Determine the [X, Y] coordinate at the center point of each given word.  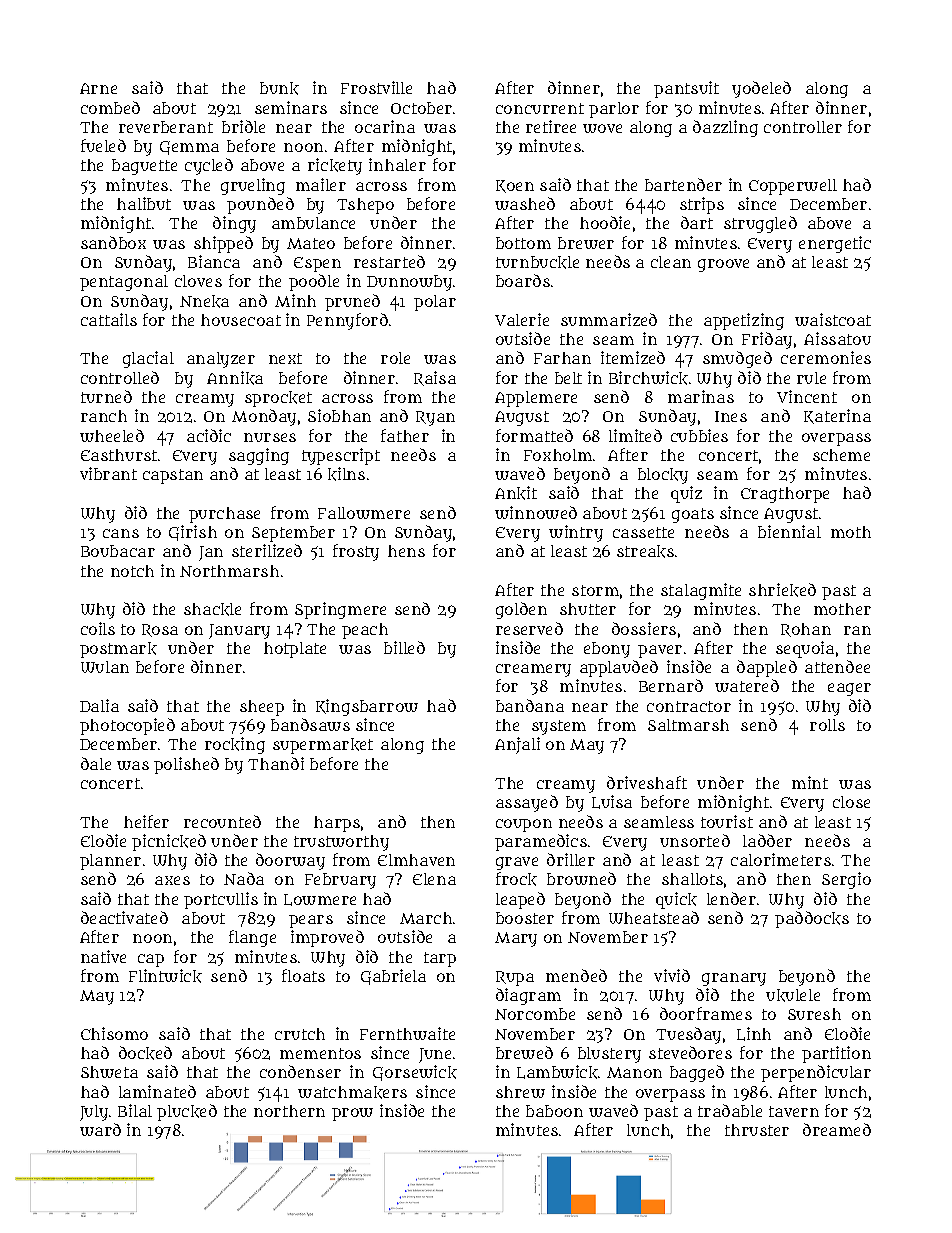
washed [525, 203]
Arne [98, 88]
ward [100, 1129]
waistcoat [833, 319]
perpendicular [816, 1073]
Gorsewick [415, 1073]
